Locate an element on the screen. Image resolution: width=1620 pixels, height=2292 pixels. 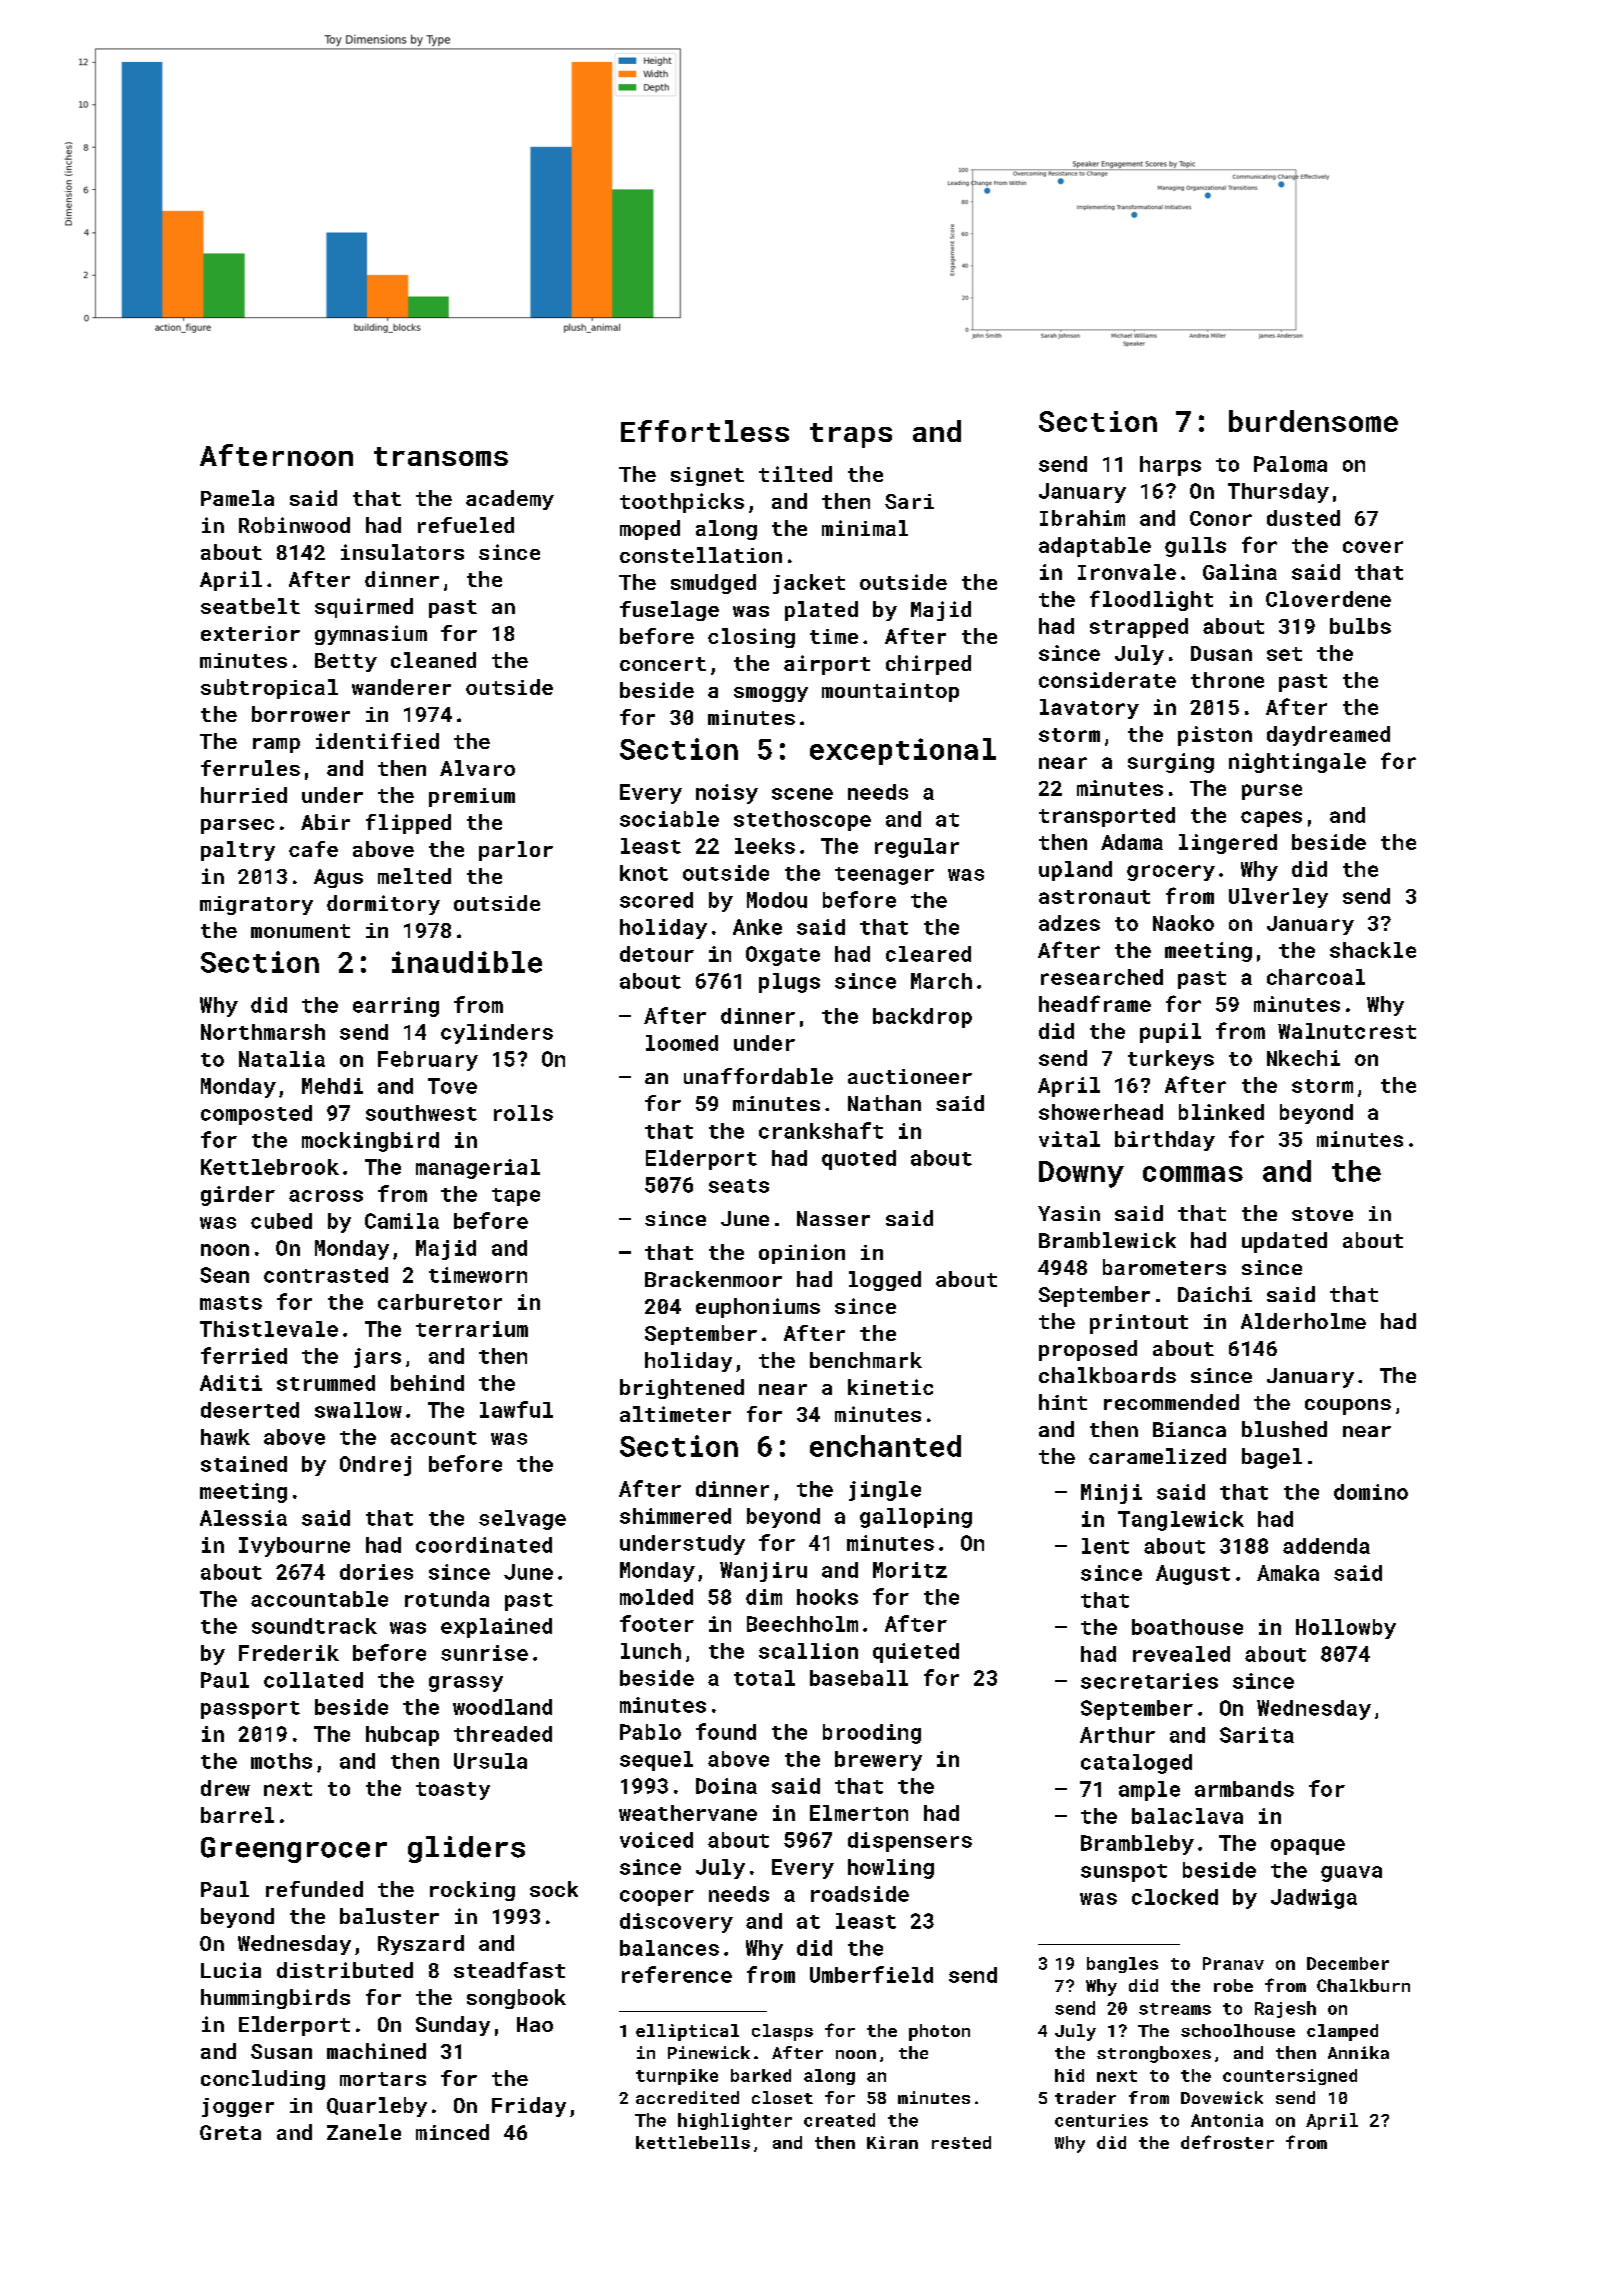
Zanele is located at coordinates (364, 2132).
